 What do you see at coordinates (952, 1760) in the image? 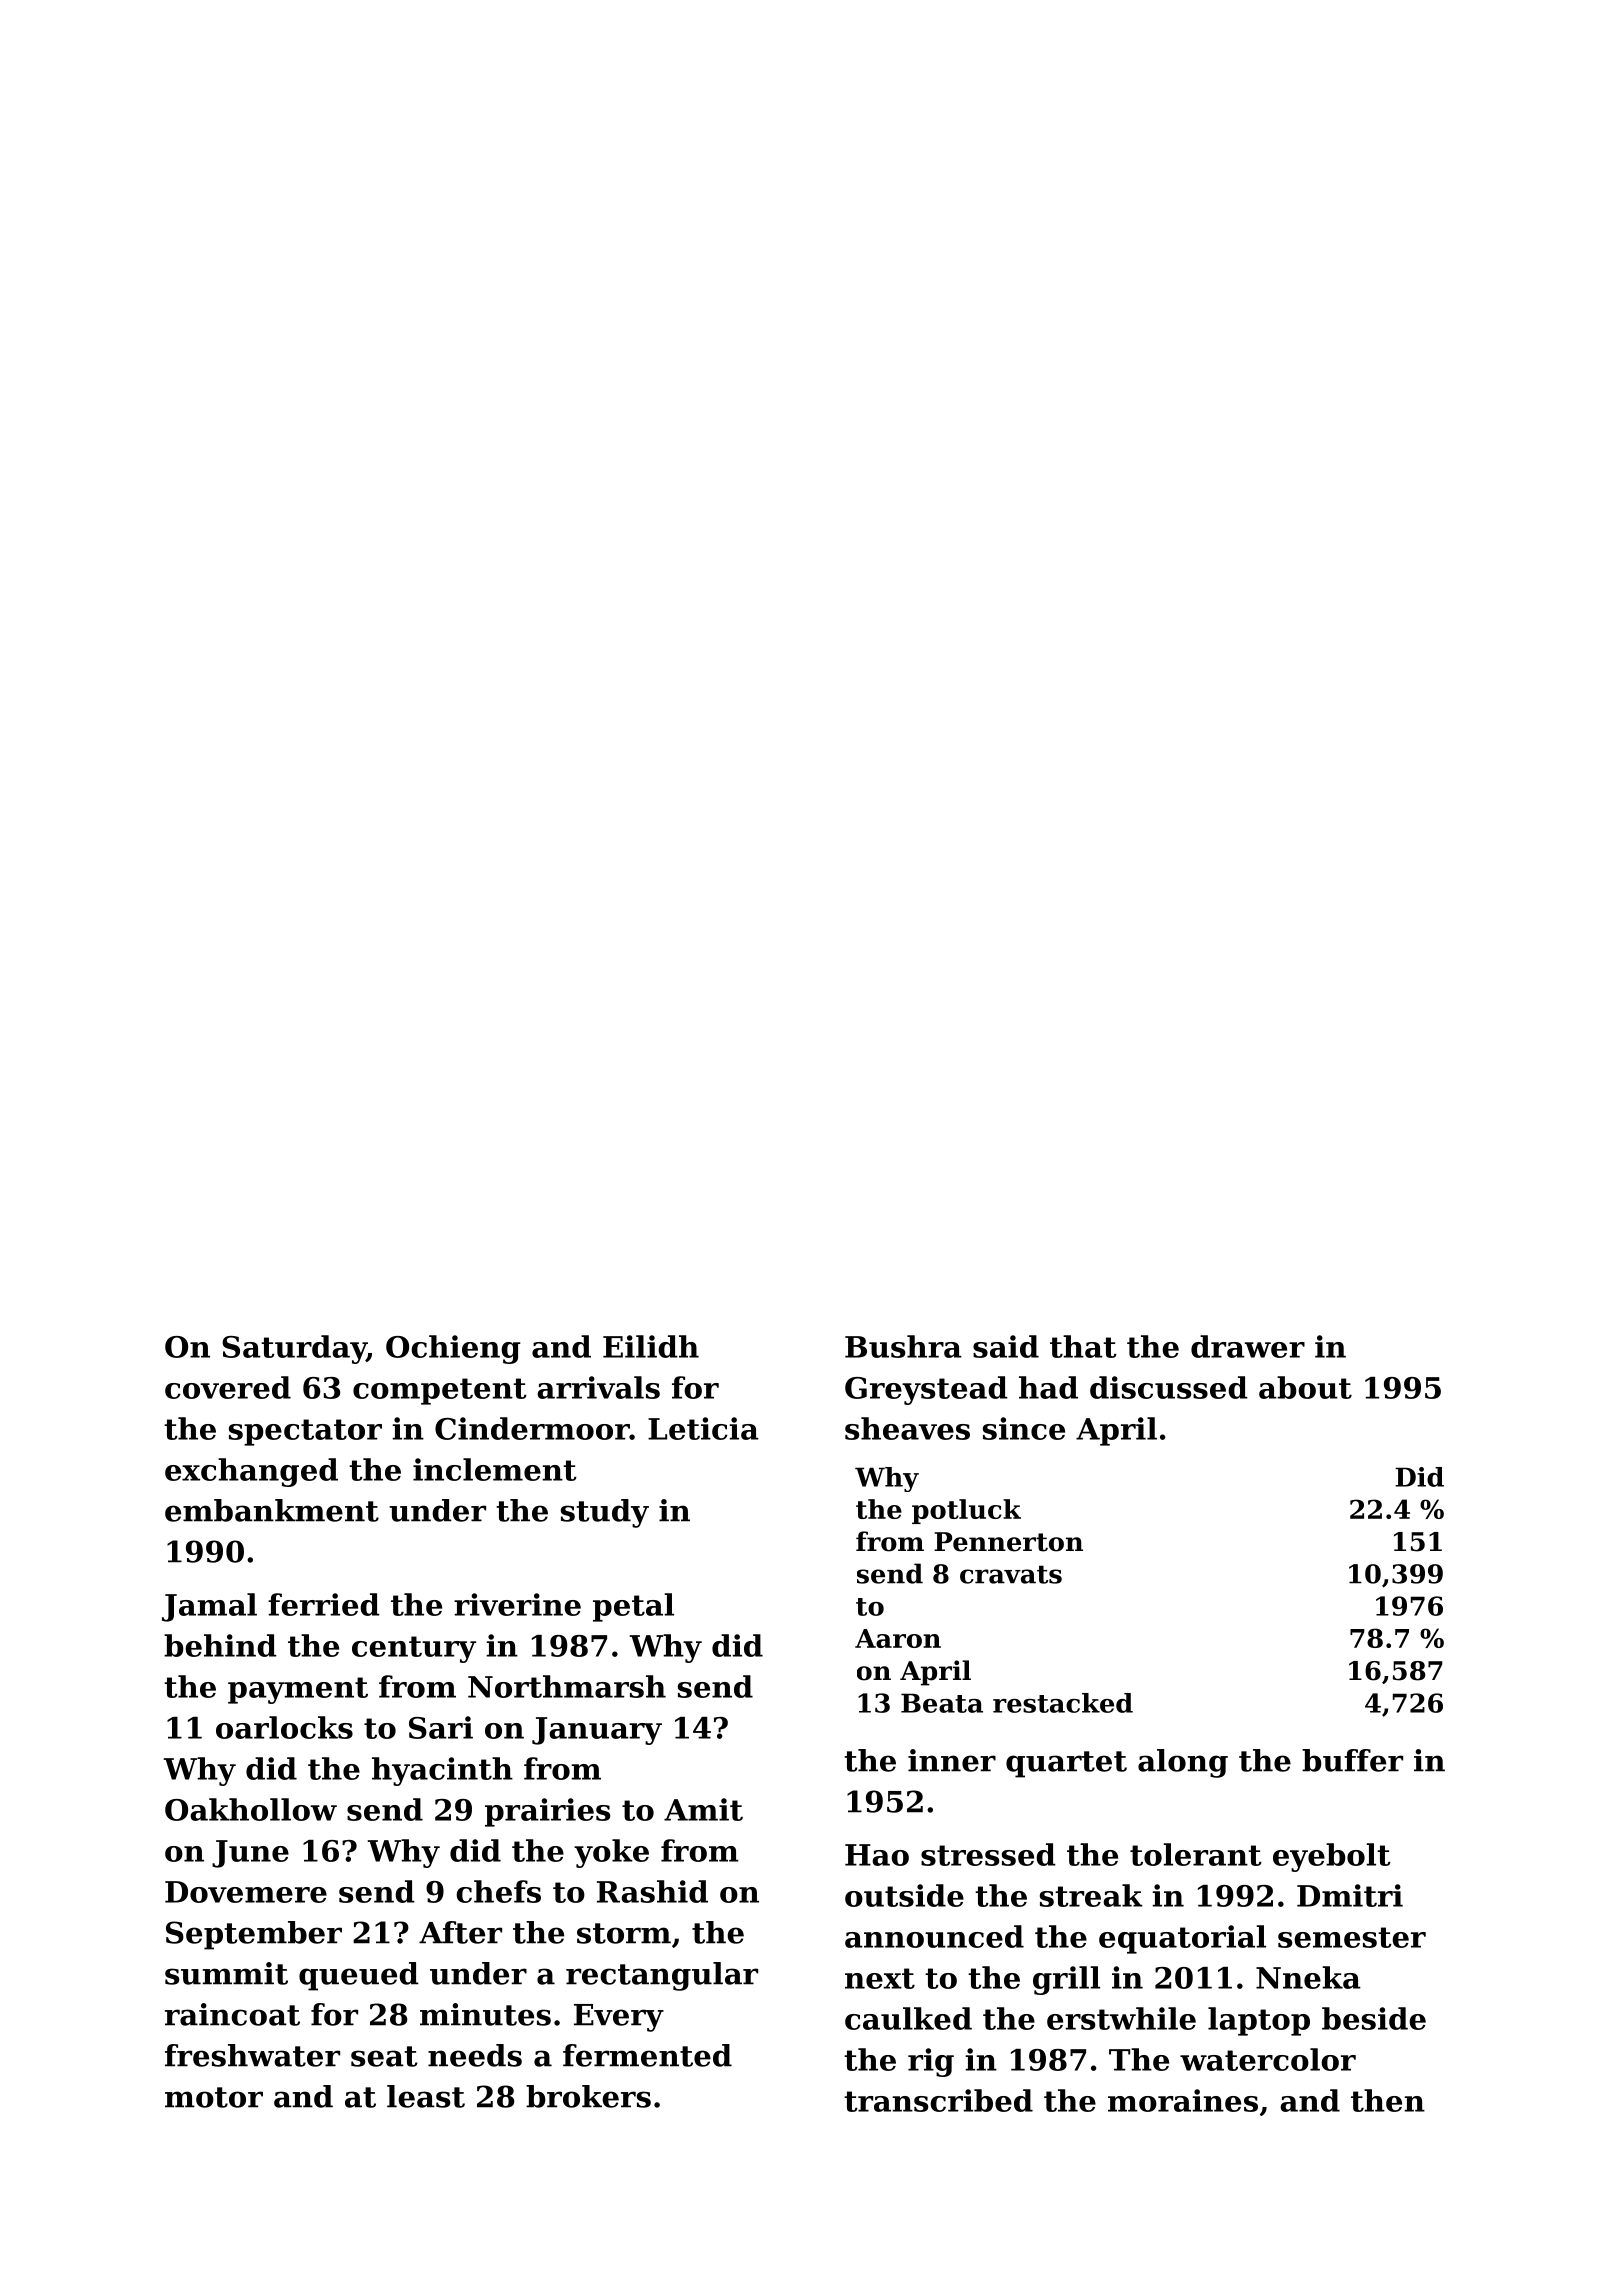
I see `inner` at bounding box center [952, 1760].
